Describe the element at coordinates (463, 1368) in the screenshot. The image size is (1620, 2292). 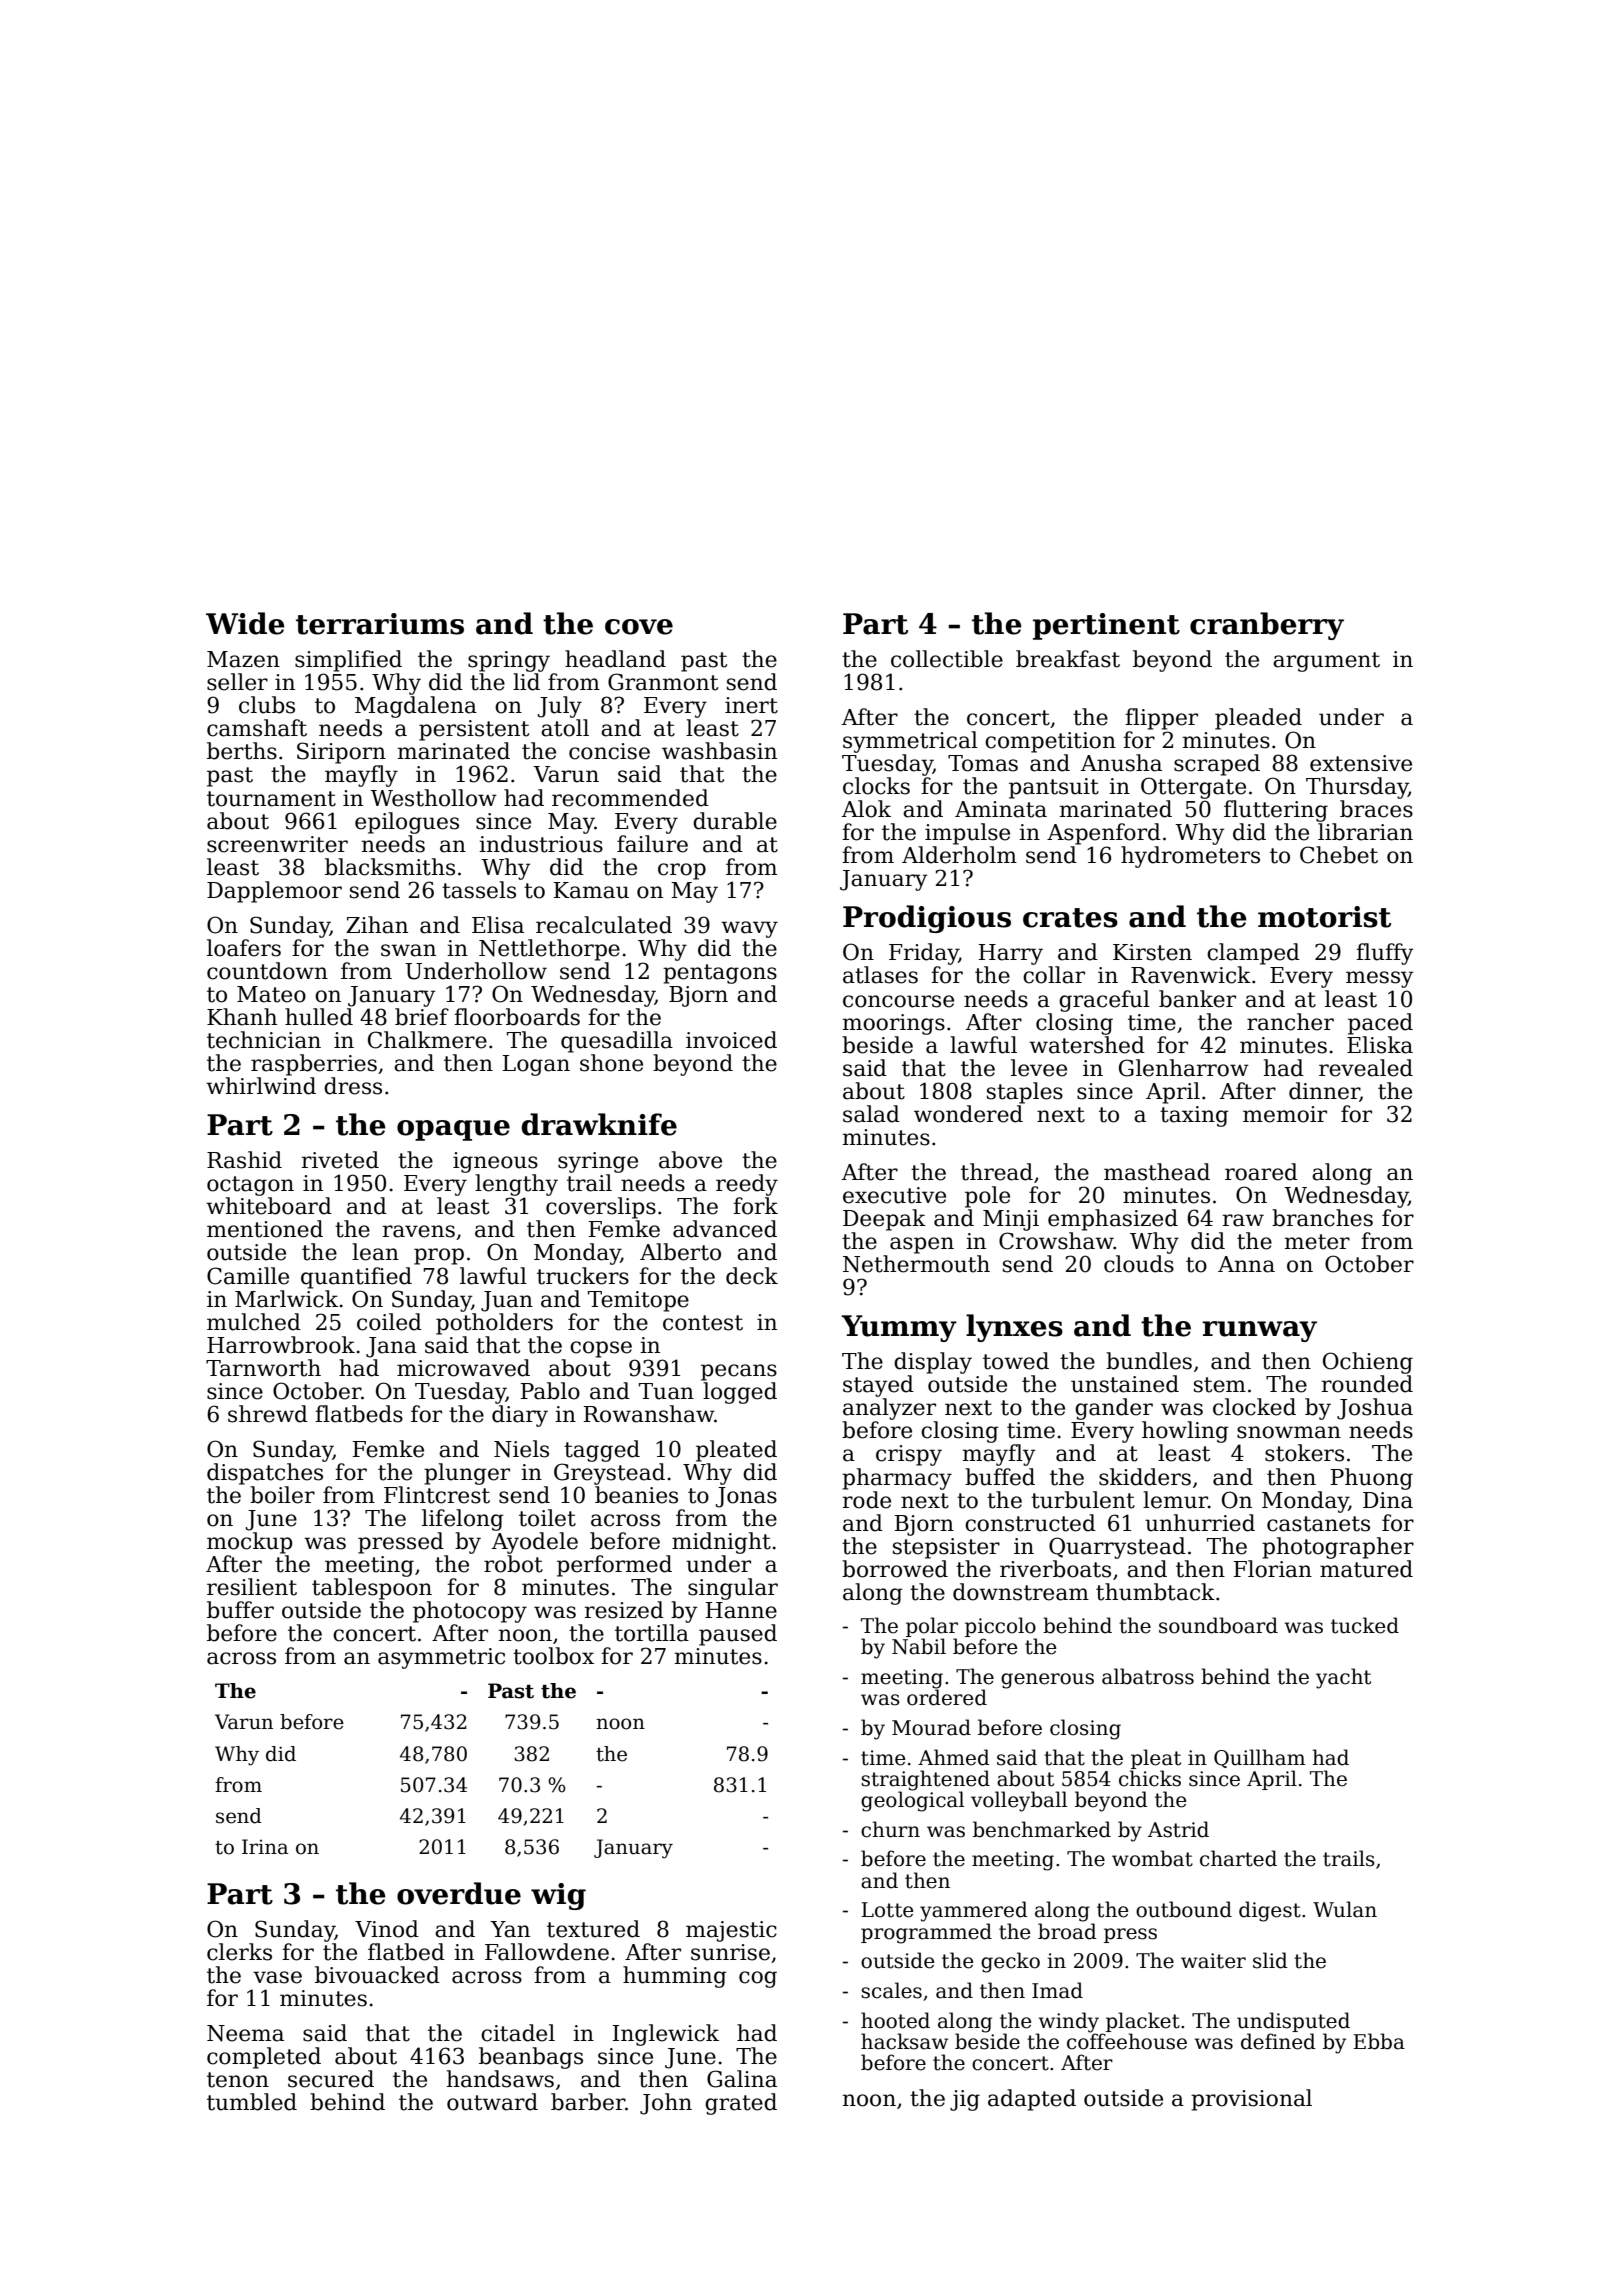
I see `microwaved` at that location.
